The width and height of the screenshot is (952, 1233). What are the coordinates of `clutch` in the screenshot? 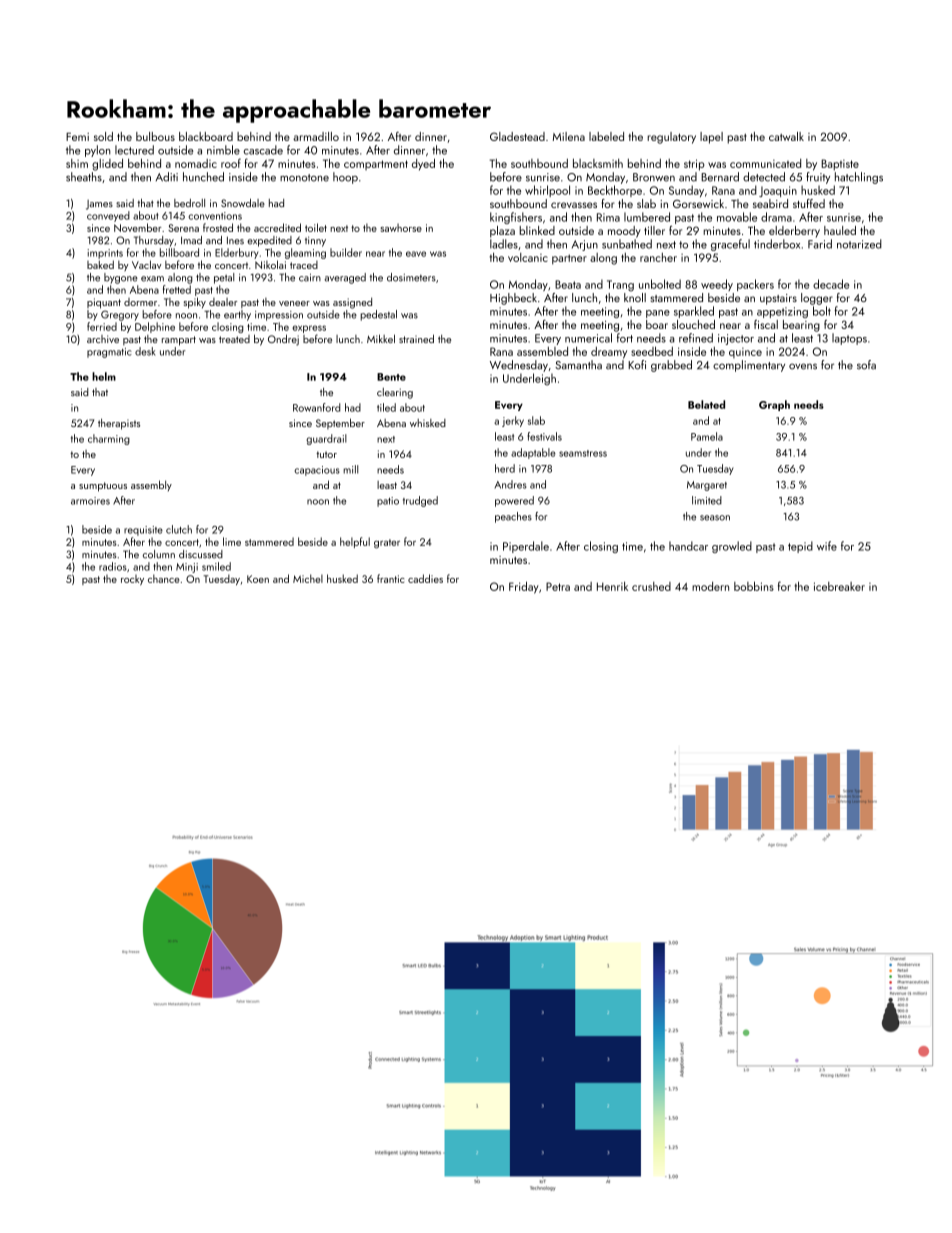 It's located at (179, 529).
